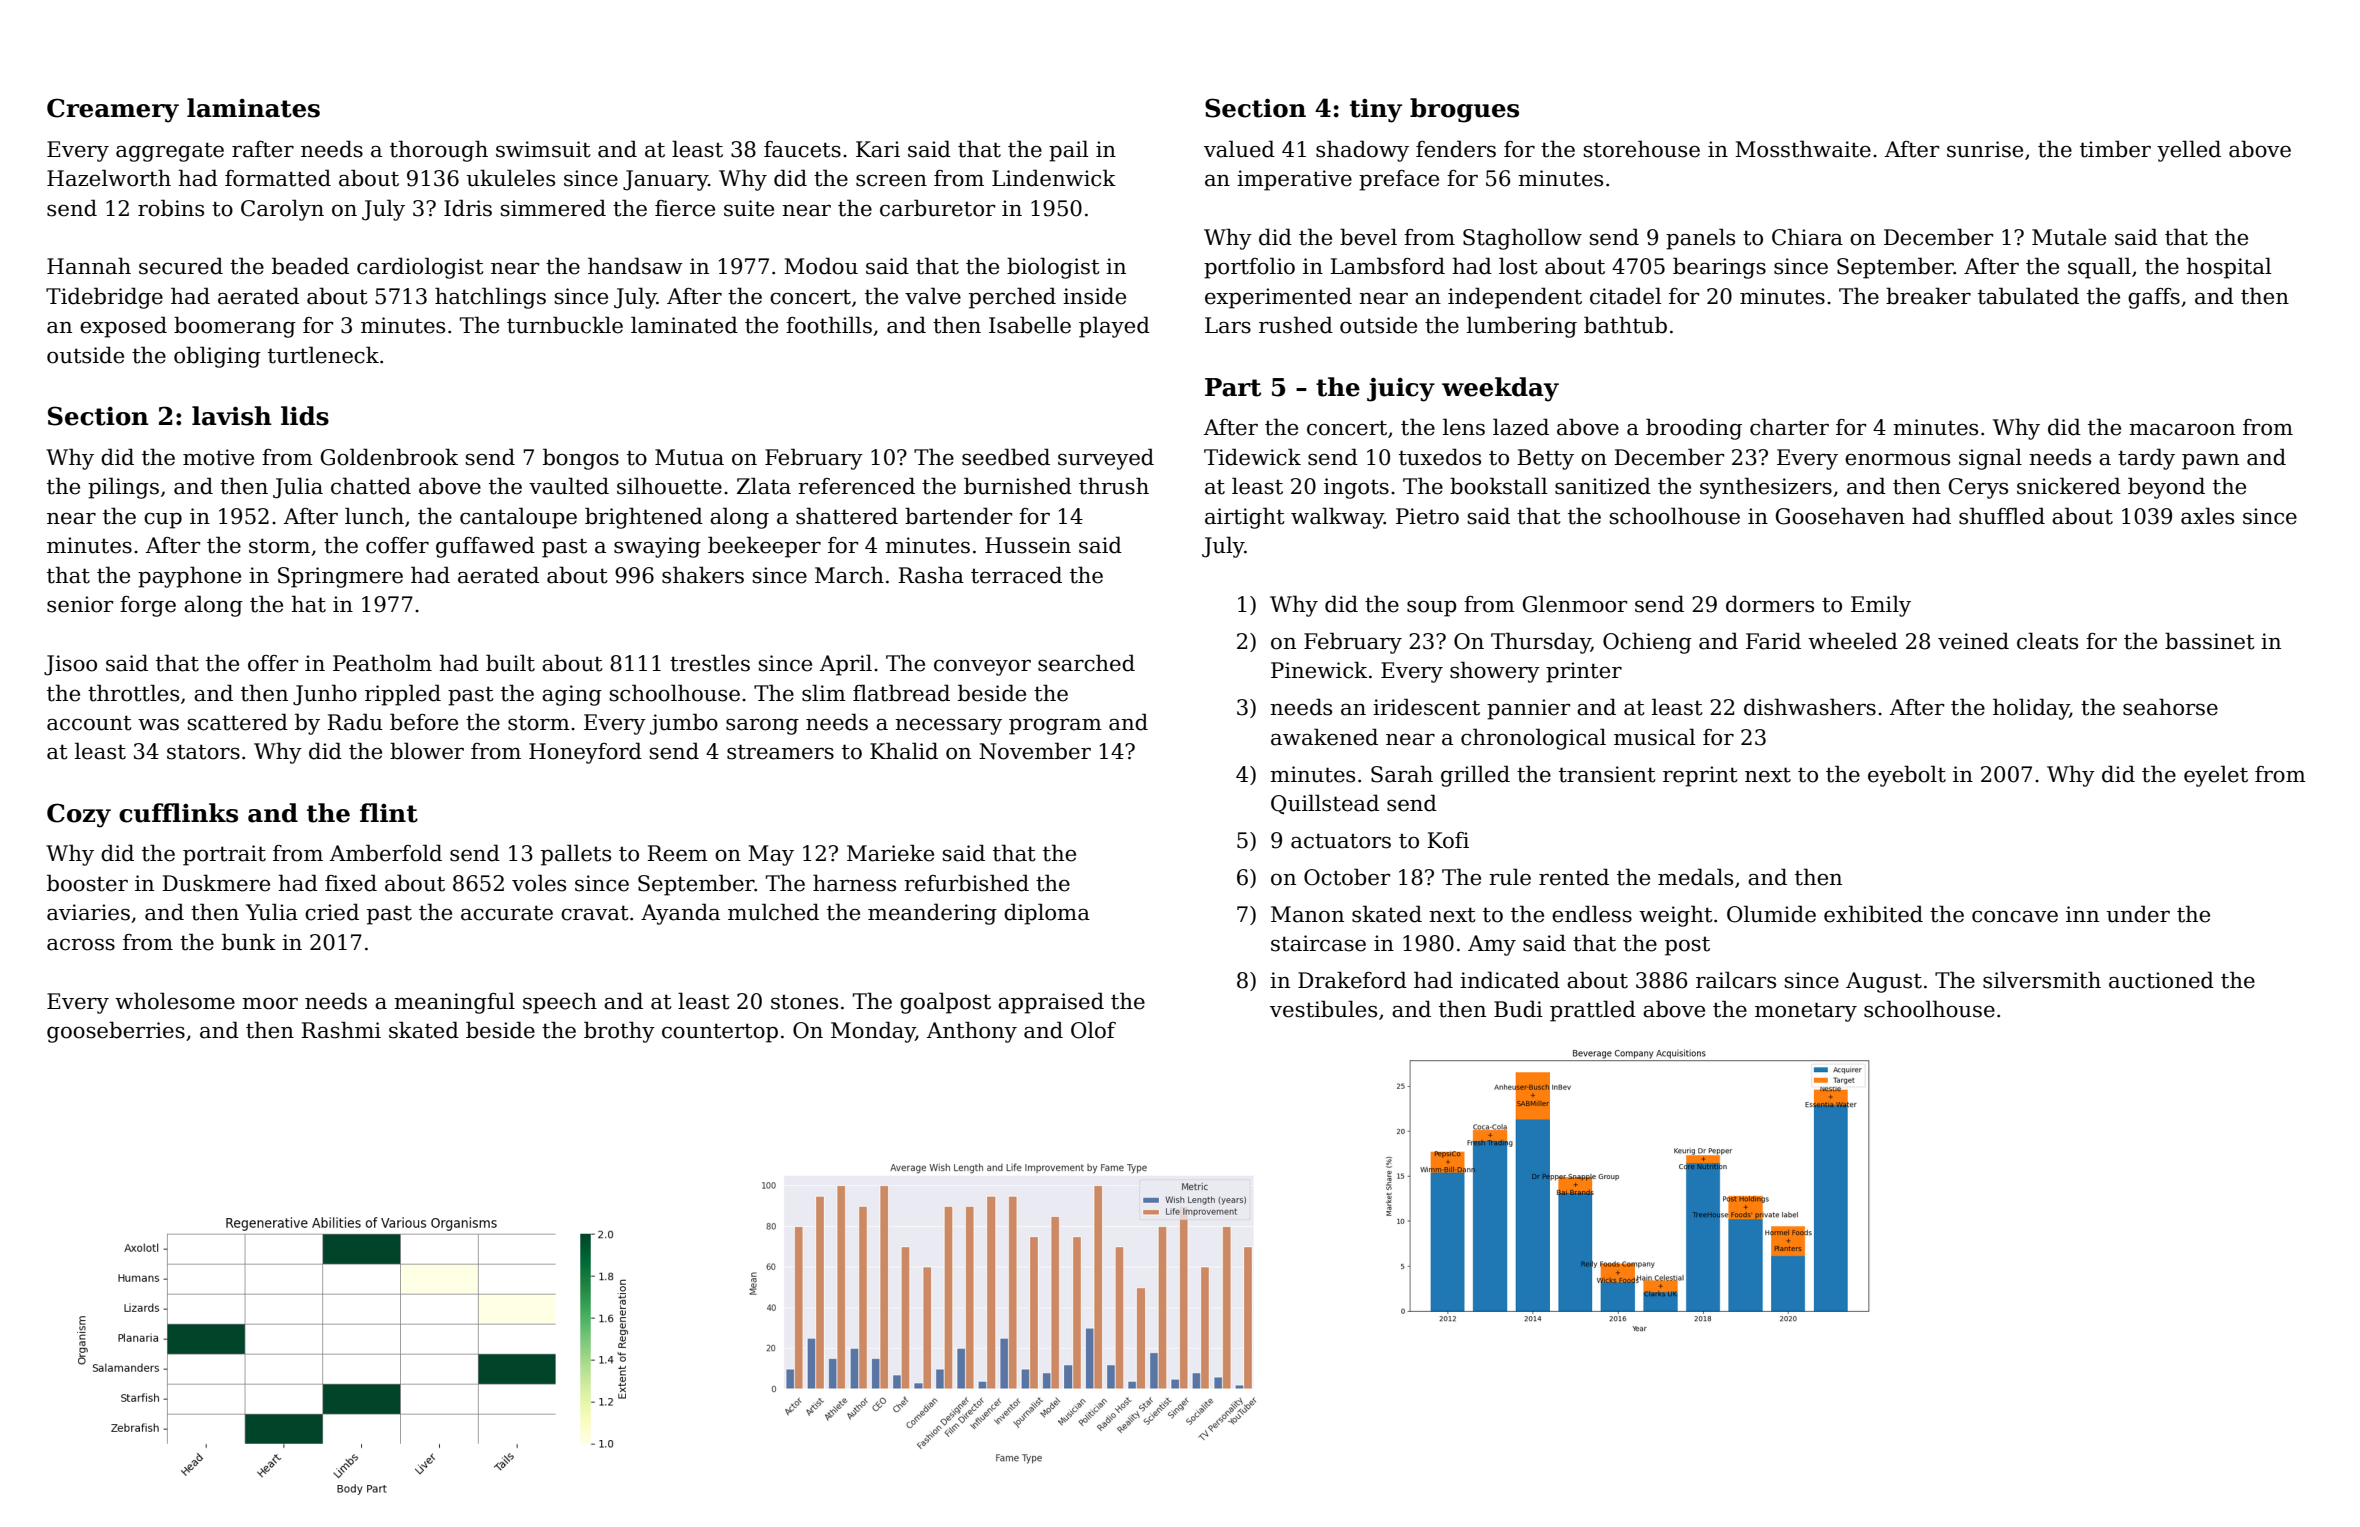 The image size is (2360, 1527). I want to click on Carolyn, so click(282, 210).
